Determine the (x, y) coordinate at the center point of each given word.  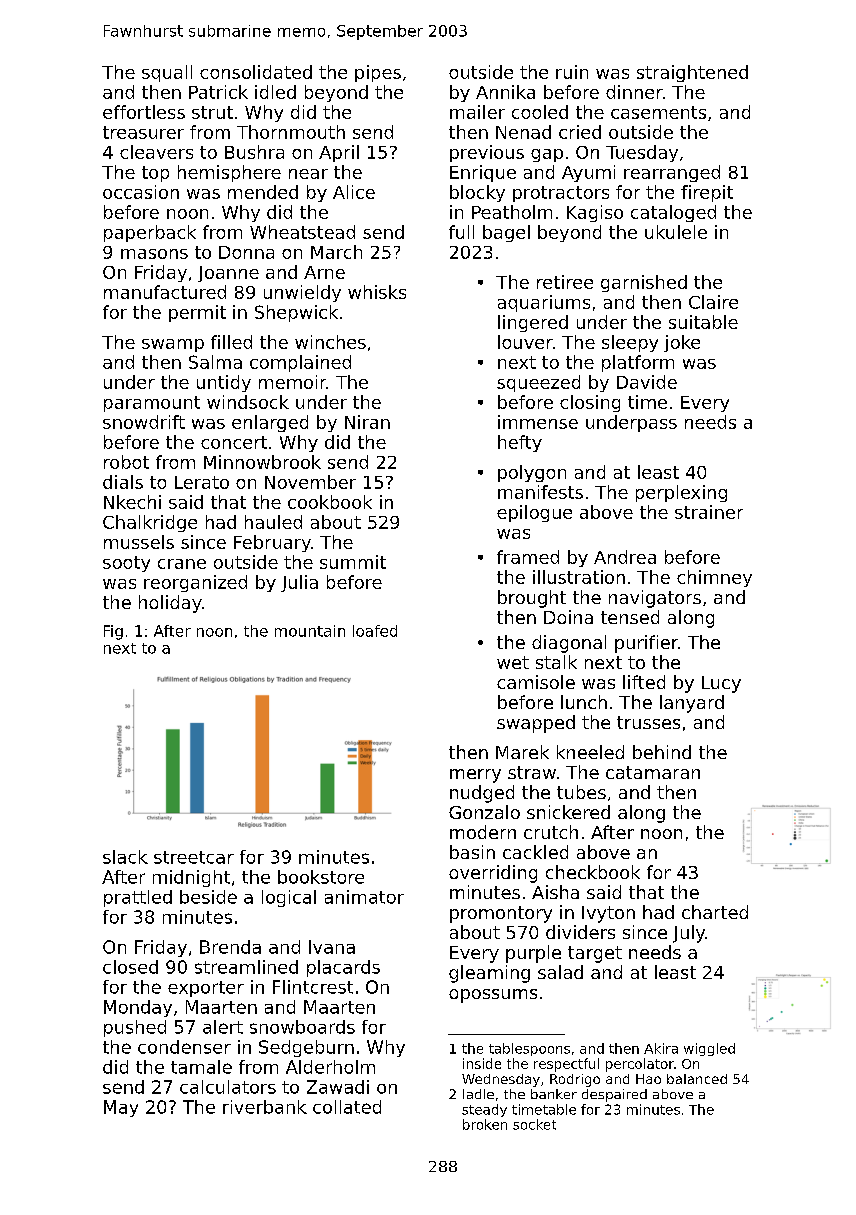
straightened (692, 73)
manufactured (165, 292)
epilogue (534, 513)
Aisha (555, 892)
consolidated (256, 72)
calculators (228, 1087)
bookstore (321, 877)
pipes (378, 73)
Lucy (721, 684)
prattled (138, 898)
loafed (375, 631)
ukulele (676, 232)
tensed (630, 617)
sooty (126, 564)
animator (364, 897)
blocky (477, 193)
